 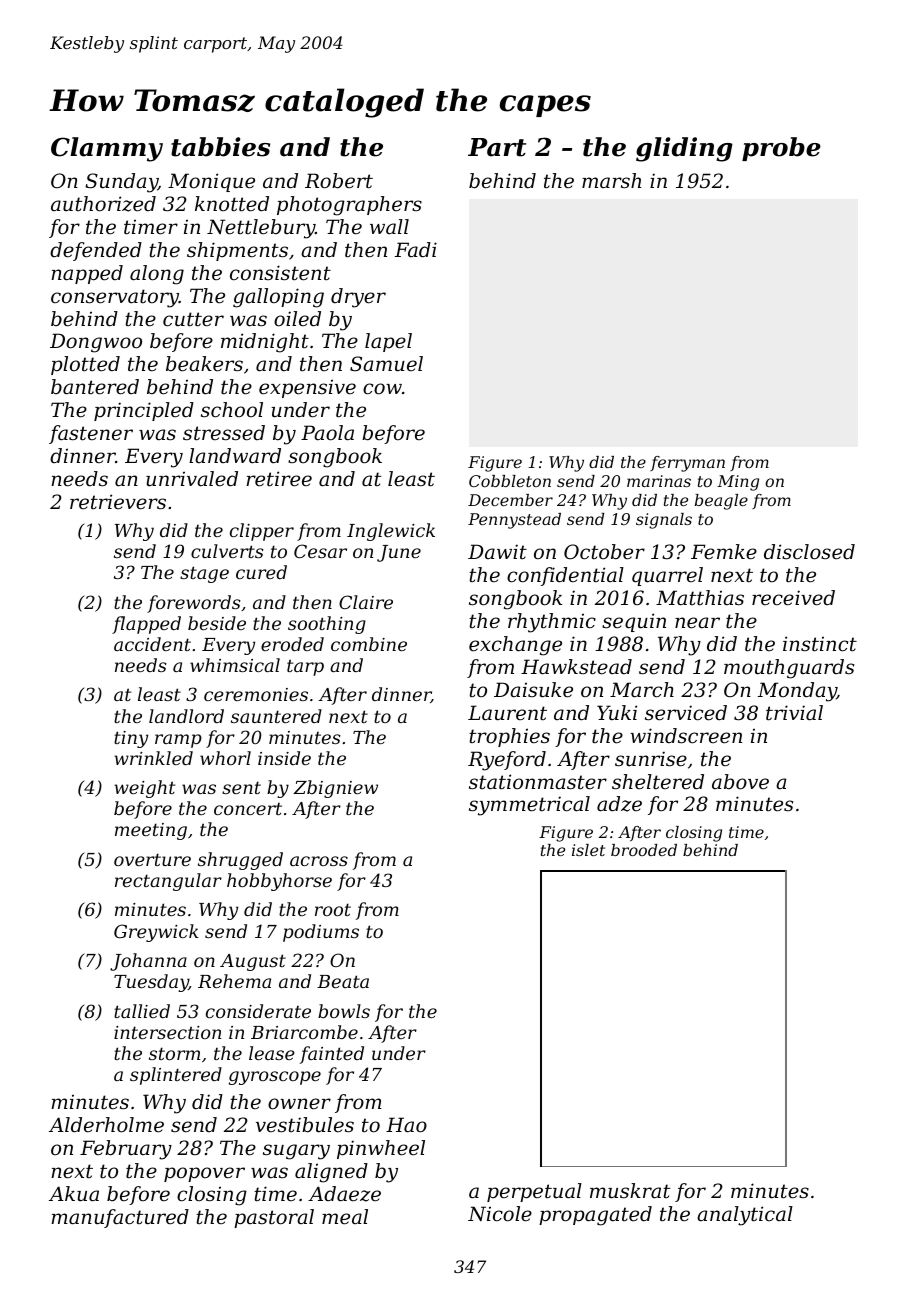 What do you see at coordinates (91, 434) in the screenshot?
I see `fastener` at bounding box center [91, 434].
